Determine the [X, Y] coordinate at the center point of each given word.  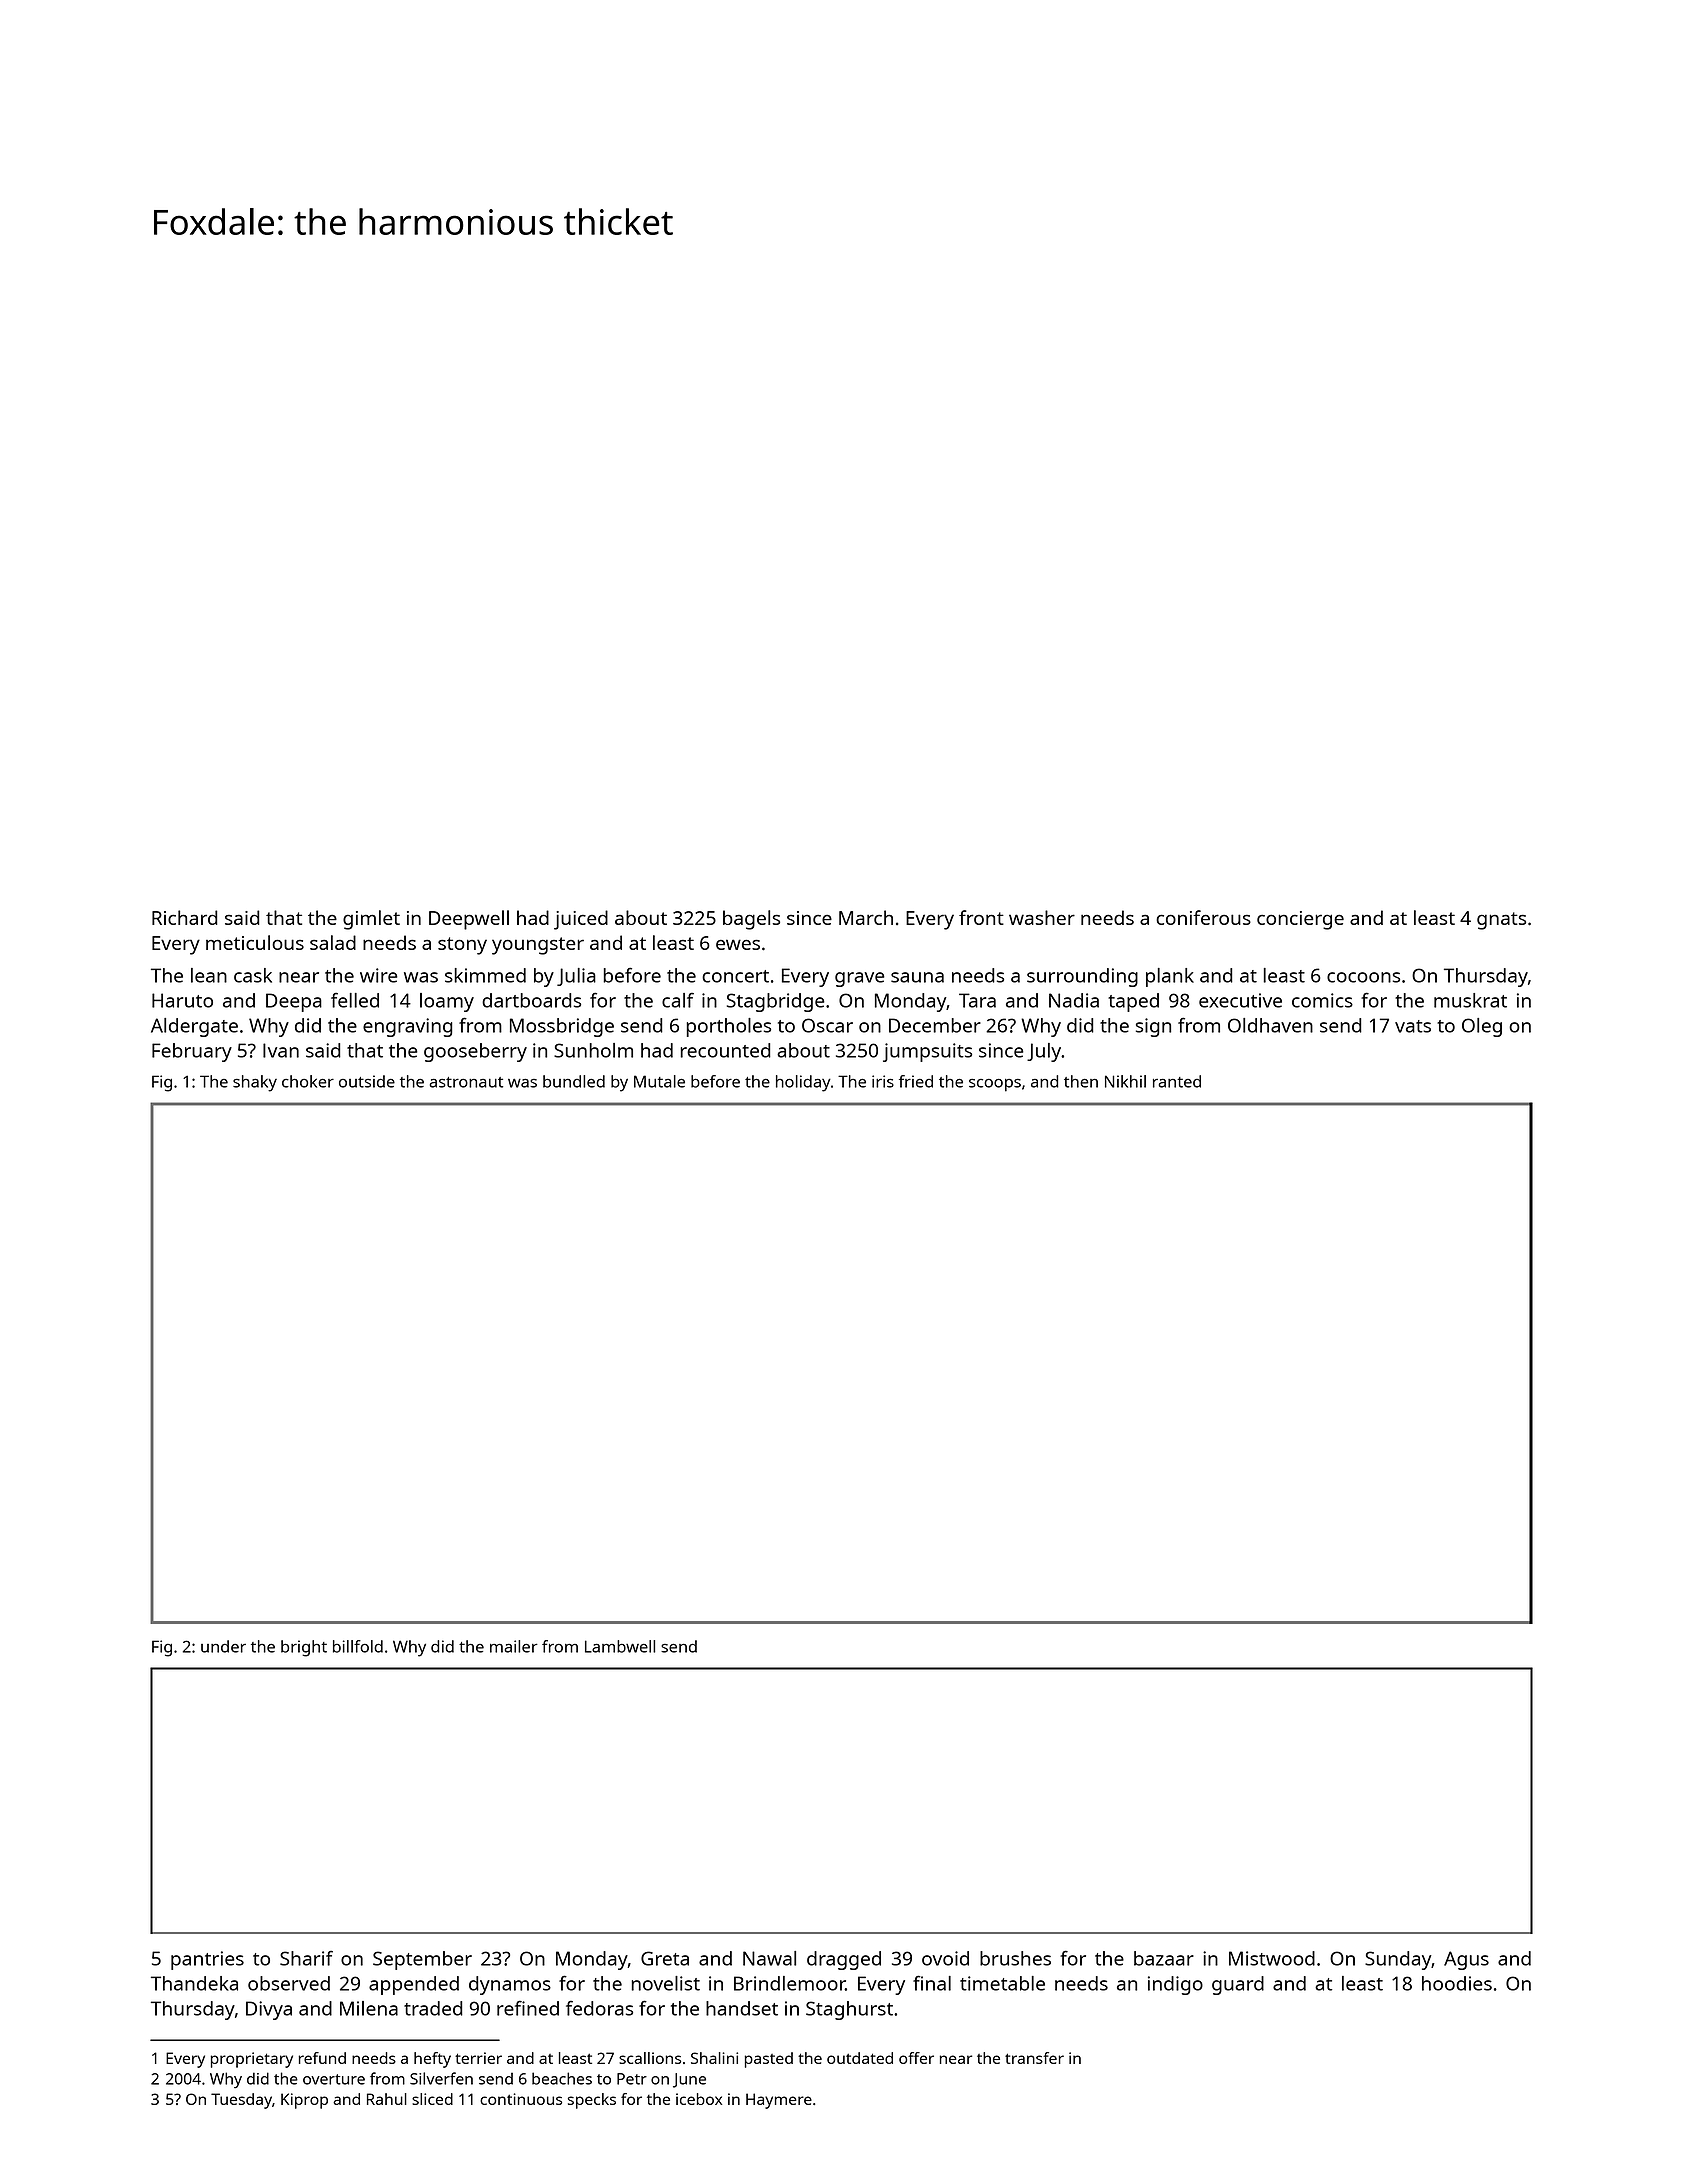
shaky [255, 1083]
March [866, 917]
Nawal [769, 1958]
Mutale [659, 1081]
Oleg [1482, 1027]
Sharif [306, 1958]
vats [1413, 1026]
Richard [185, 917]
